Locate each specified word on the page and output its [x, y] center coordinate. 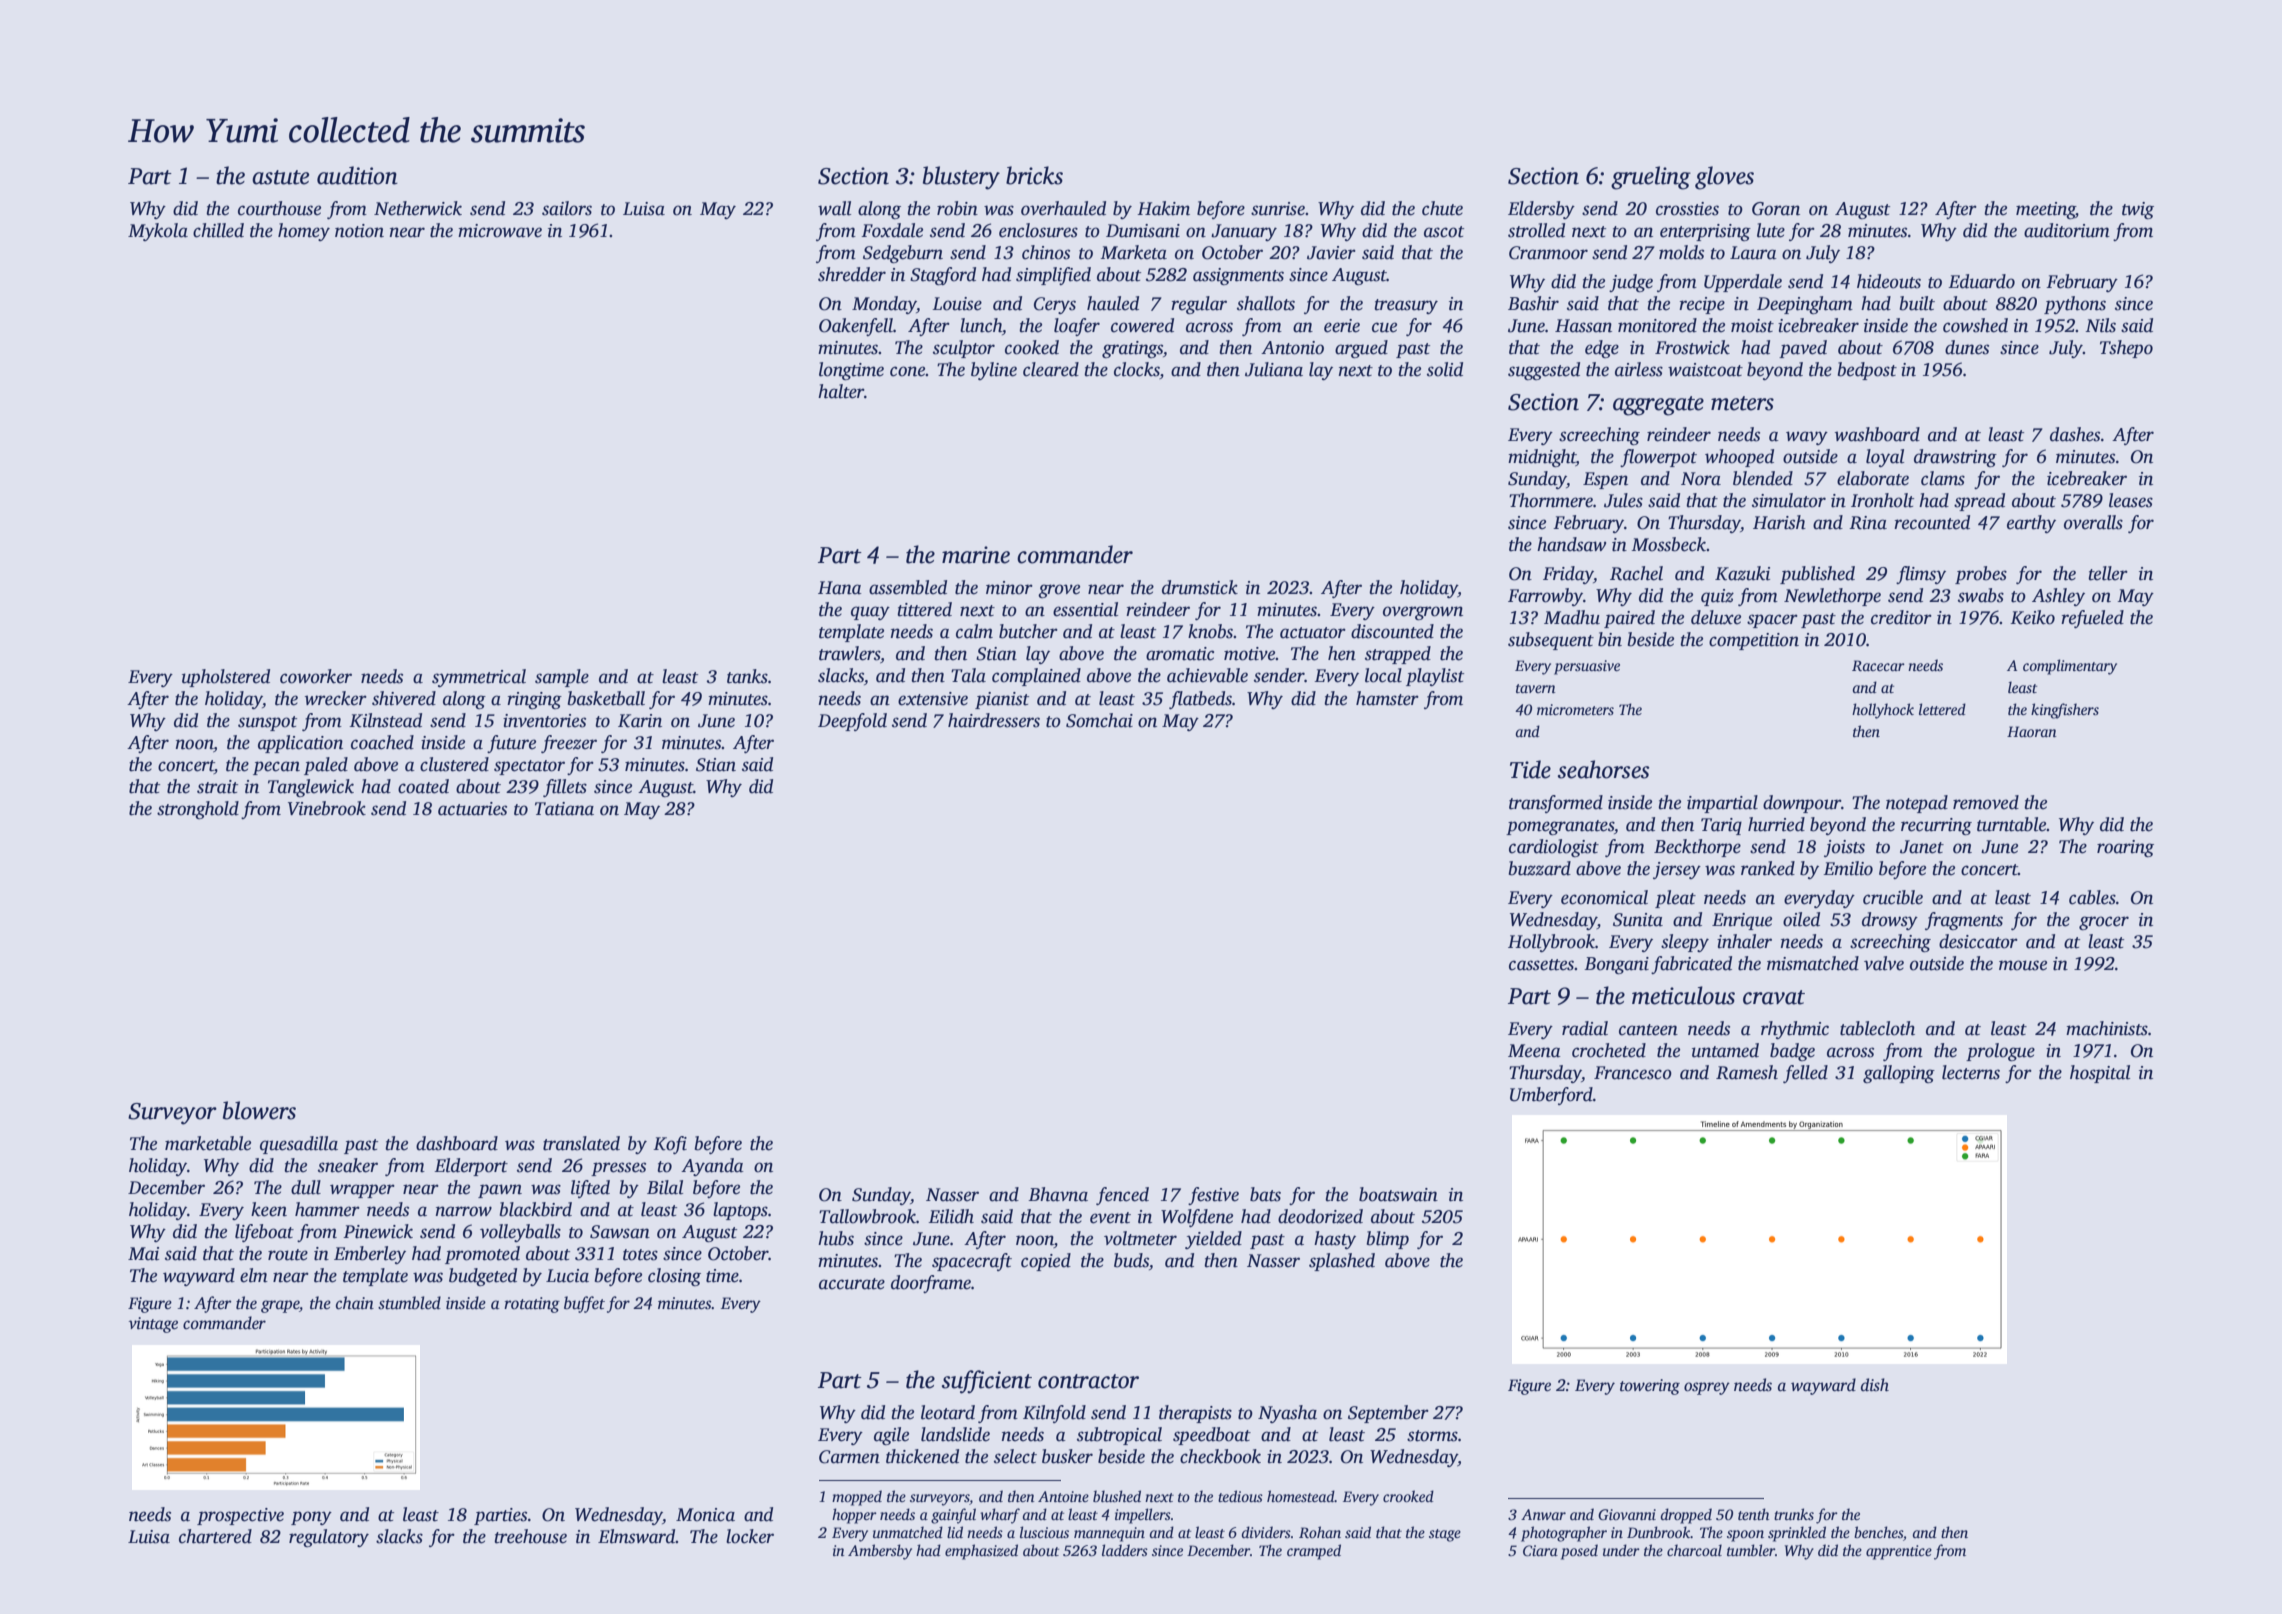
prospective [240, 1516]
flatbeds [1200, 700]
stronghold [198, 810]
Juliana [1274, 369]
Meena [1534, 1051]
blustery [961, 178]
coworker [316, 676]
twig [2138, 210]
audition [357, 175]
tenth [1753, 1514]
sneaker [348, 1165]
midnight [1542, 458]
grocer [2104, 923]
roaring [2125, 848]
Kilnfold [1054, 1414]
